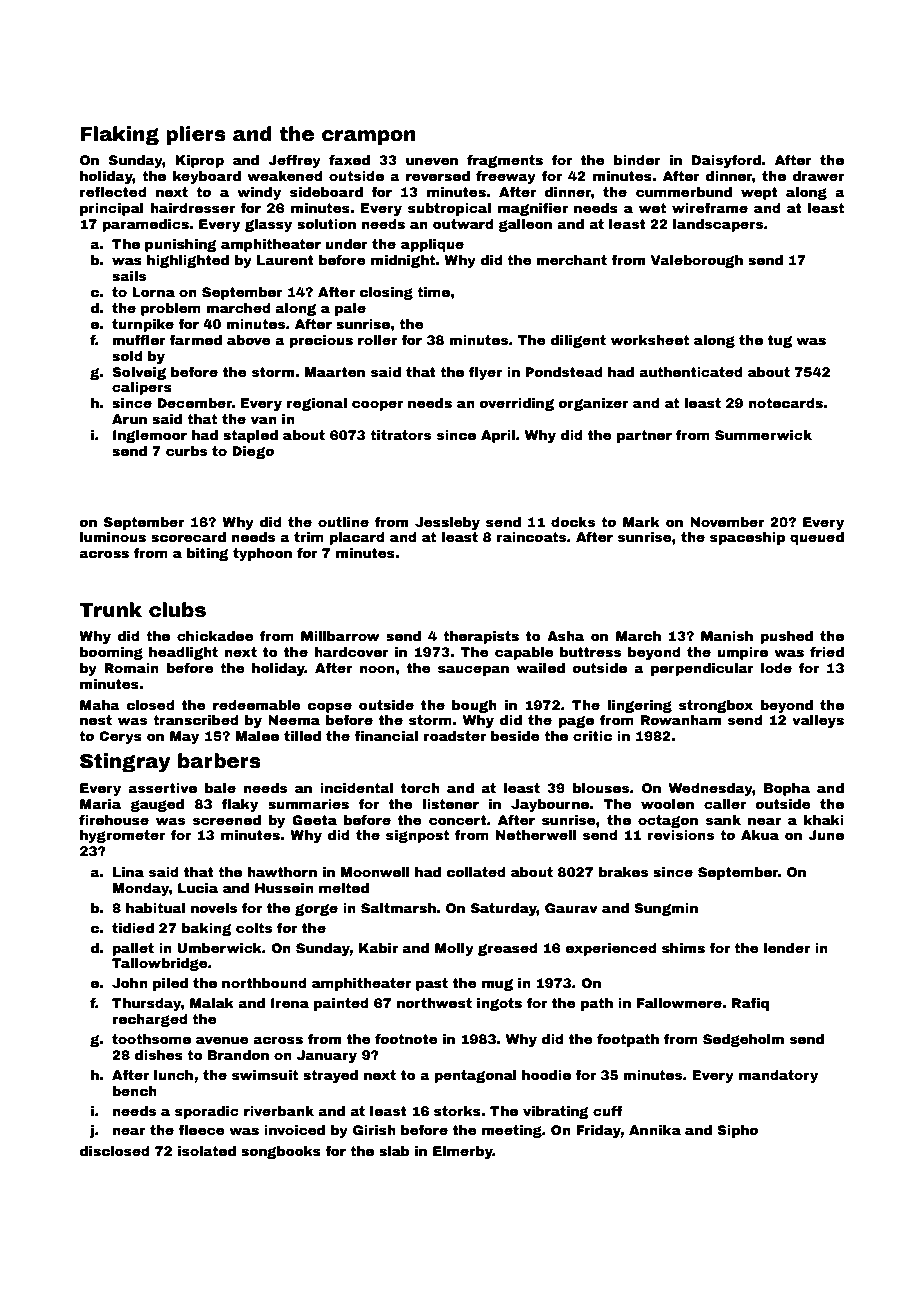 The height and width of the screenshot is (1308, 924). I want to click on concert, so click(458, 820).
